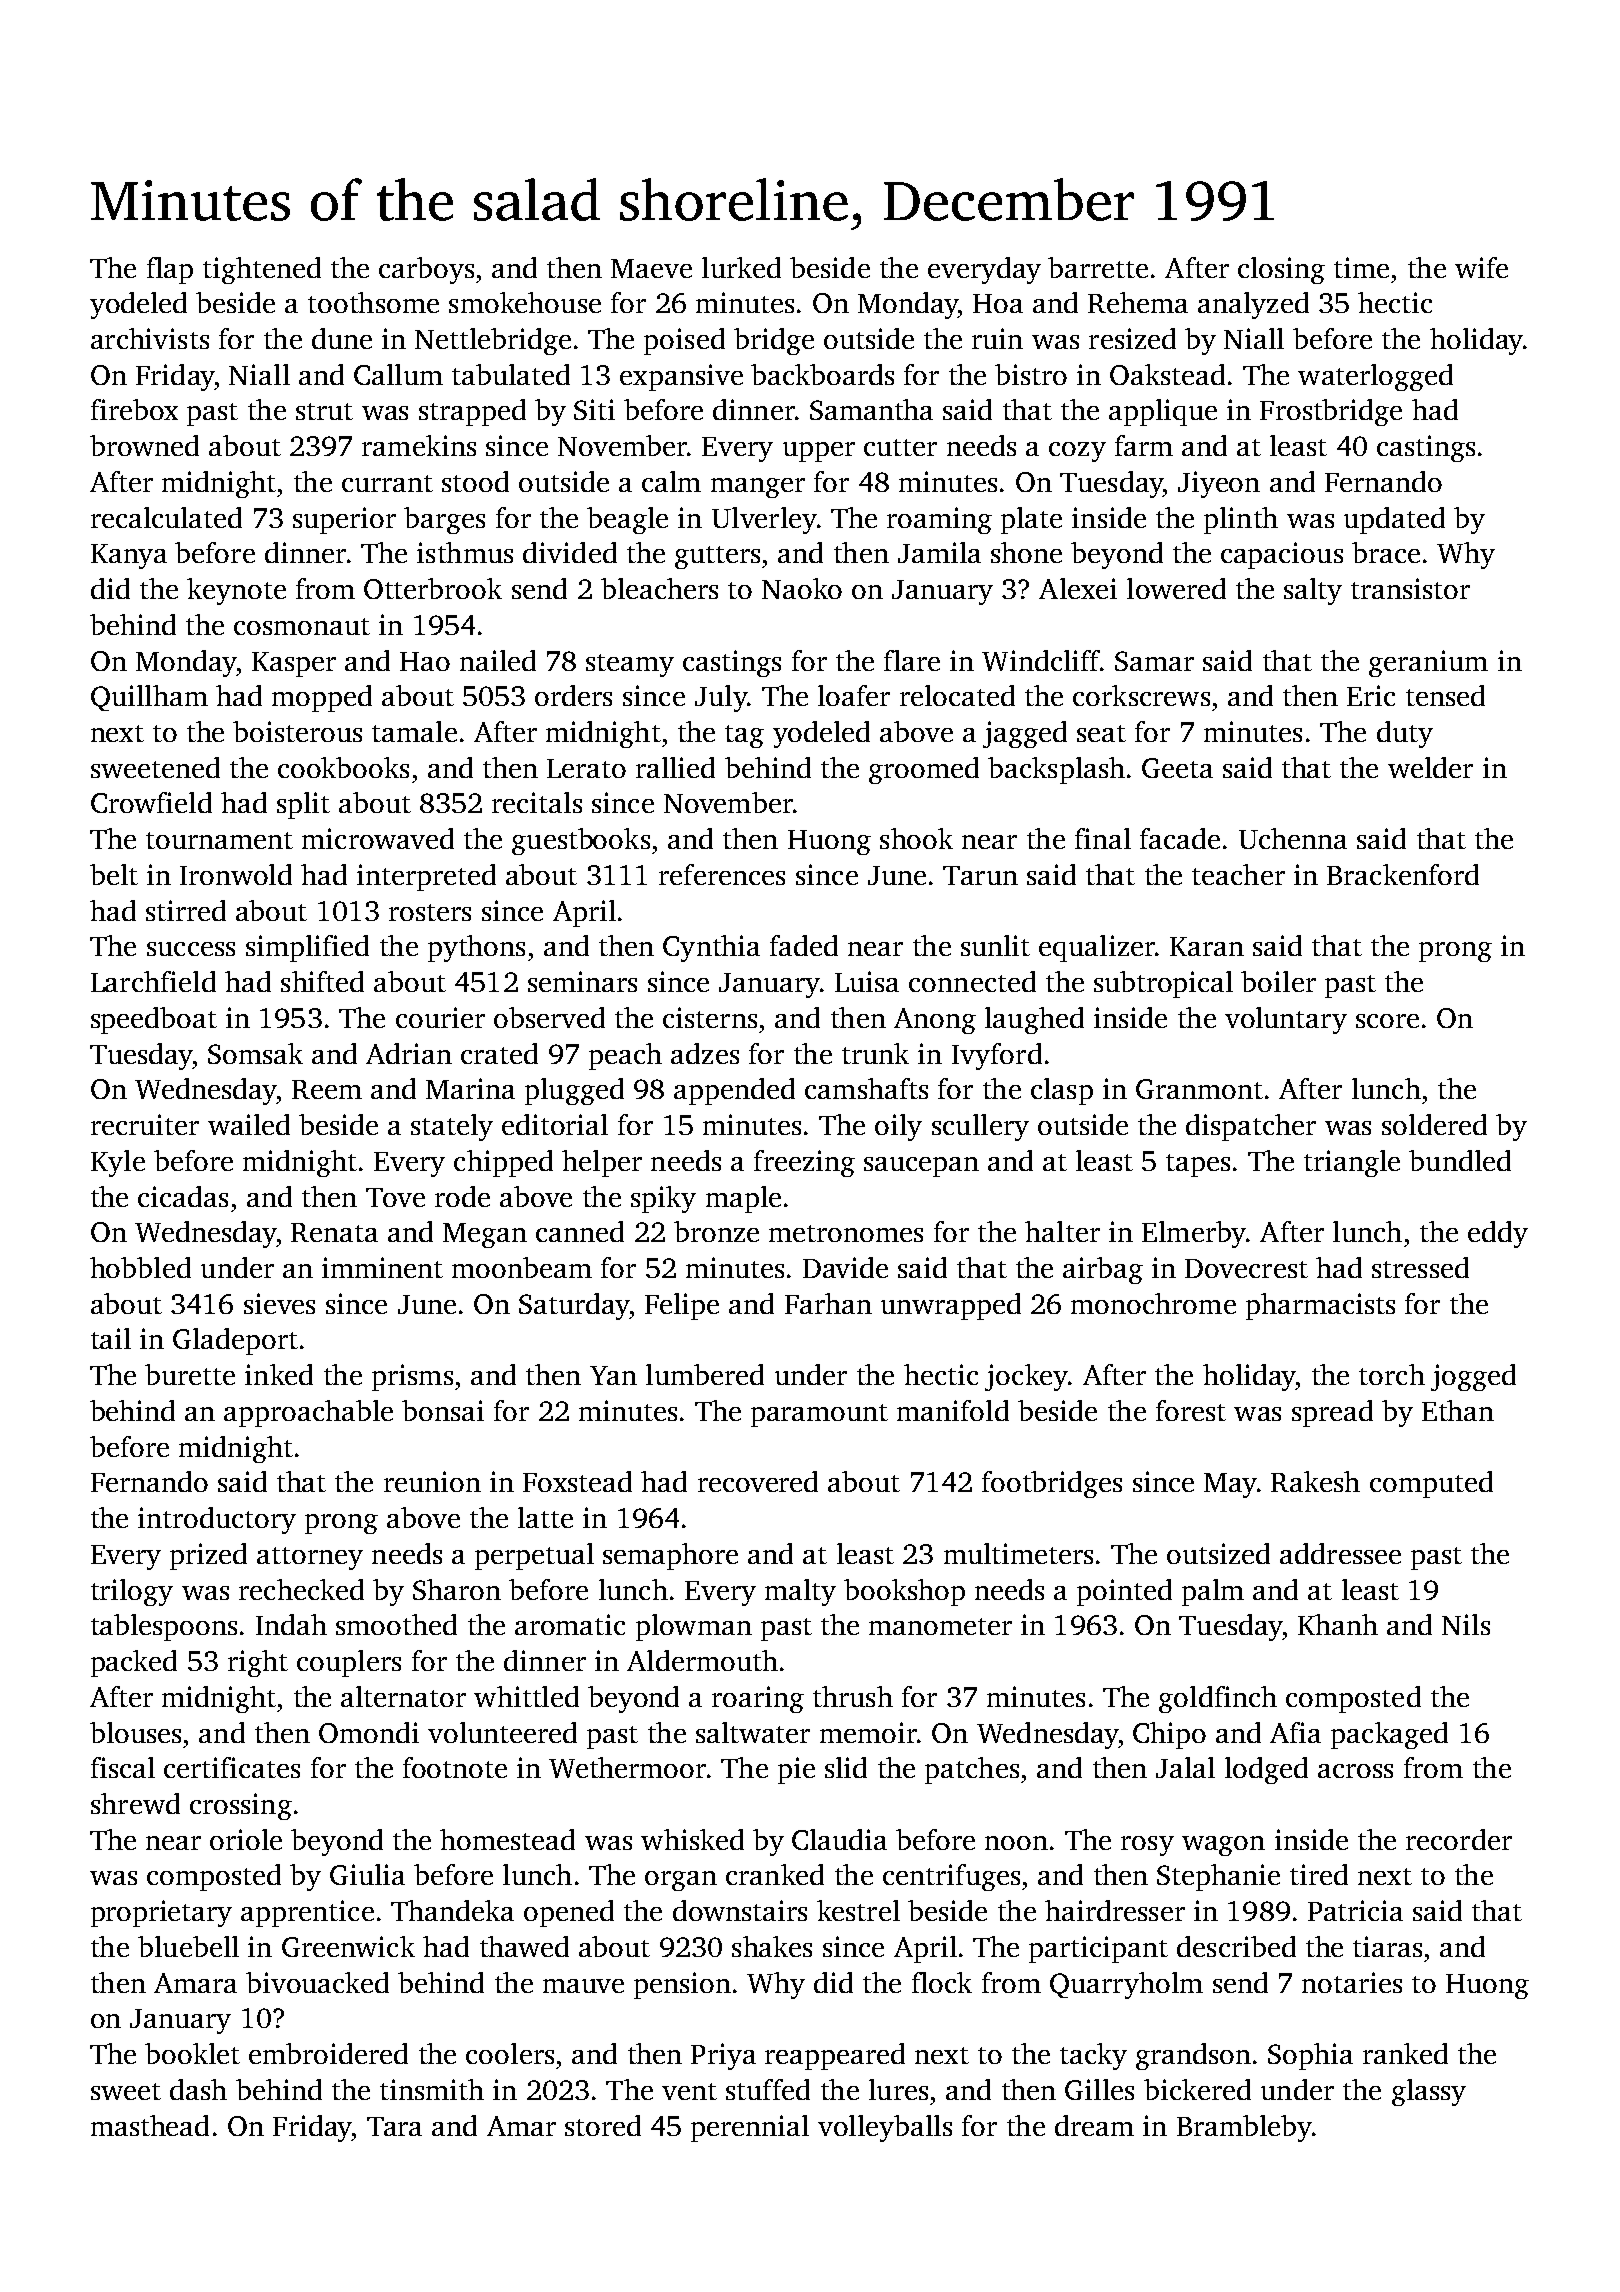  I want to click on Sharon, so click(457, 1589).
